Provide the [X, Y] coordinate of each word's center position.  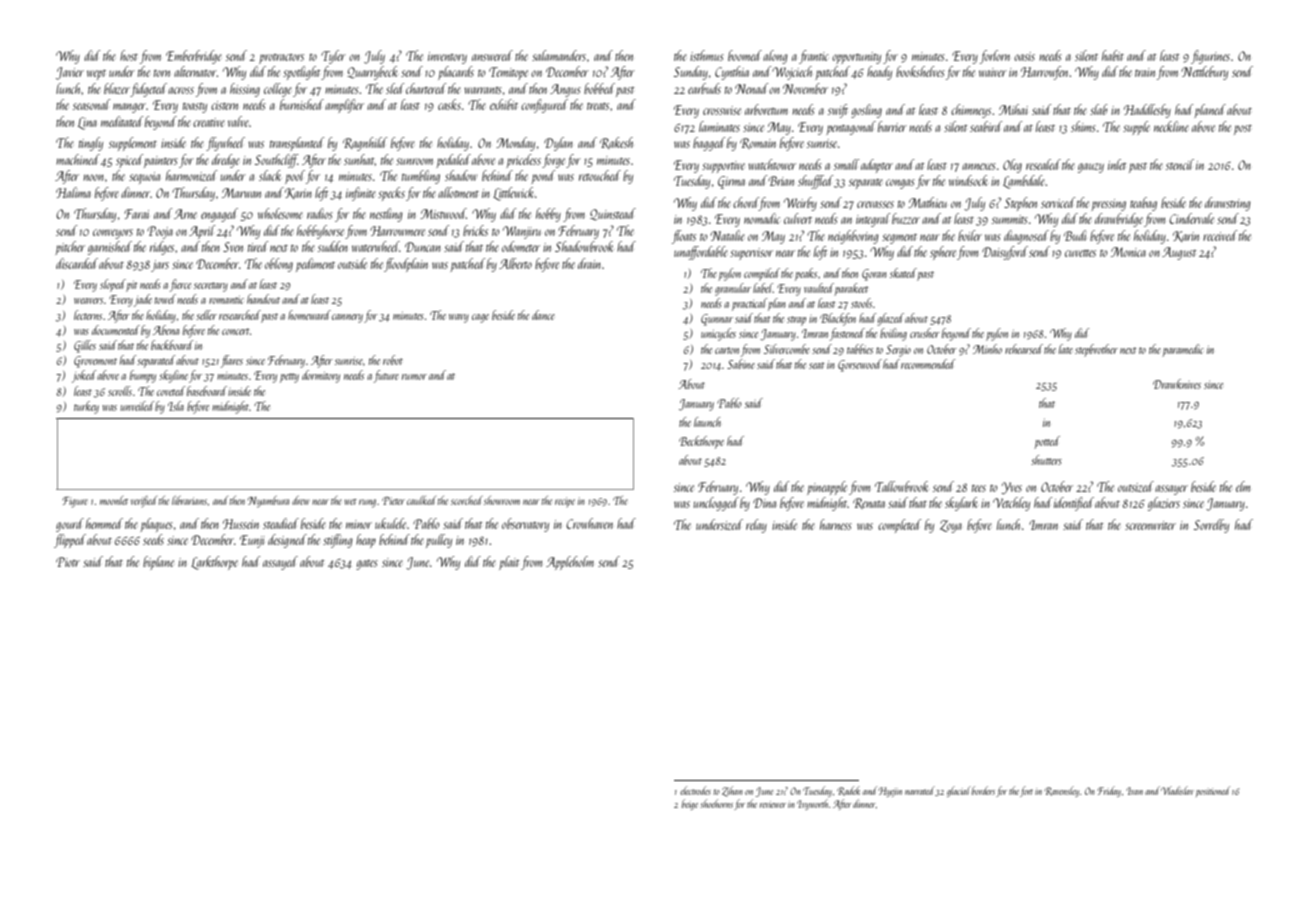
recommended [928, 364]
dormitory [321, 376]
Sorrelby [1211, 526]
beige [690, 804]
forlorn [995, 57]
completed [900, 526]
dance [543, 315]
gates [367, 565]
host [129, 55]
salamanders [559, 55]
